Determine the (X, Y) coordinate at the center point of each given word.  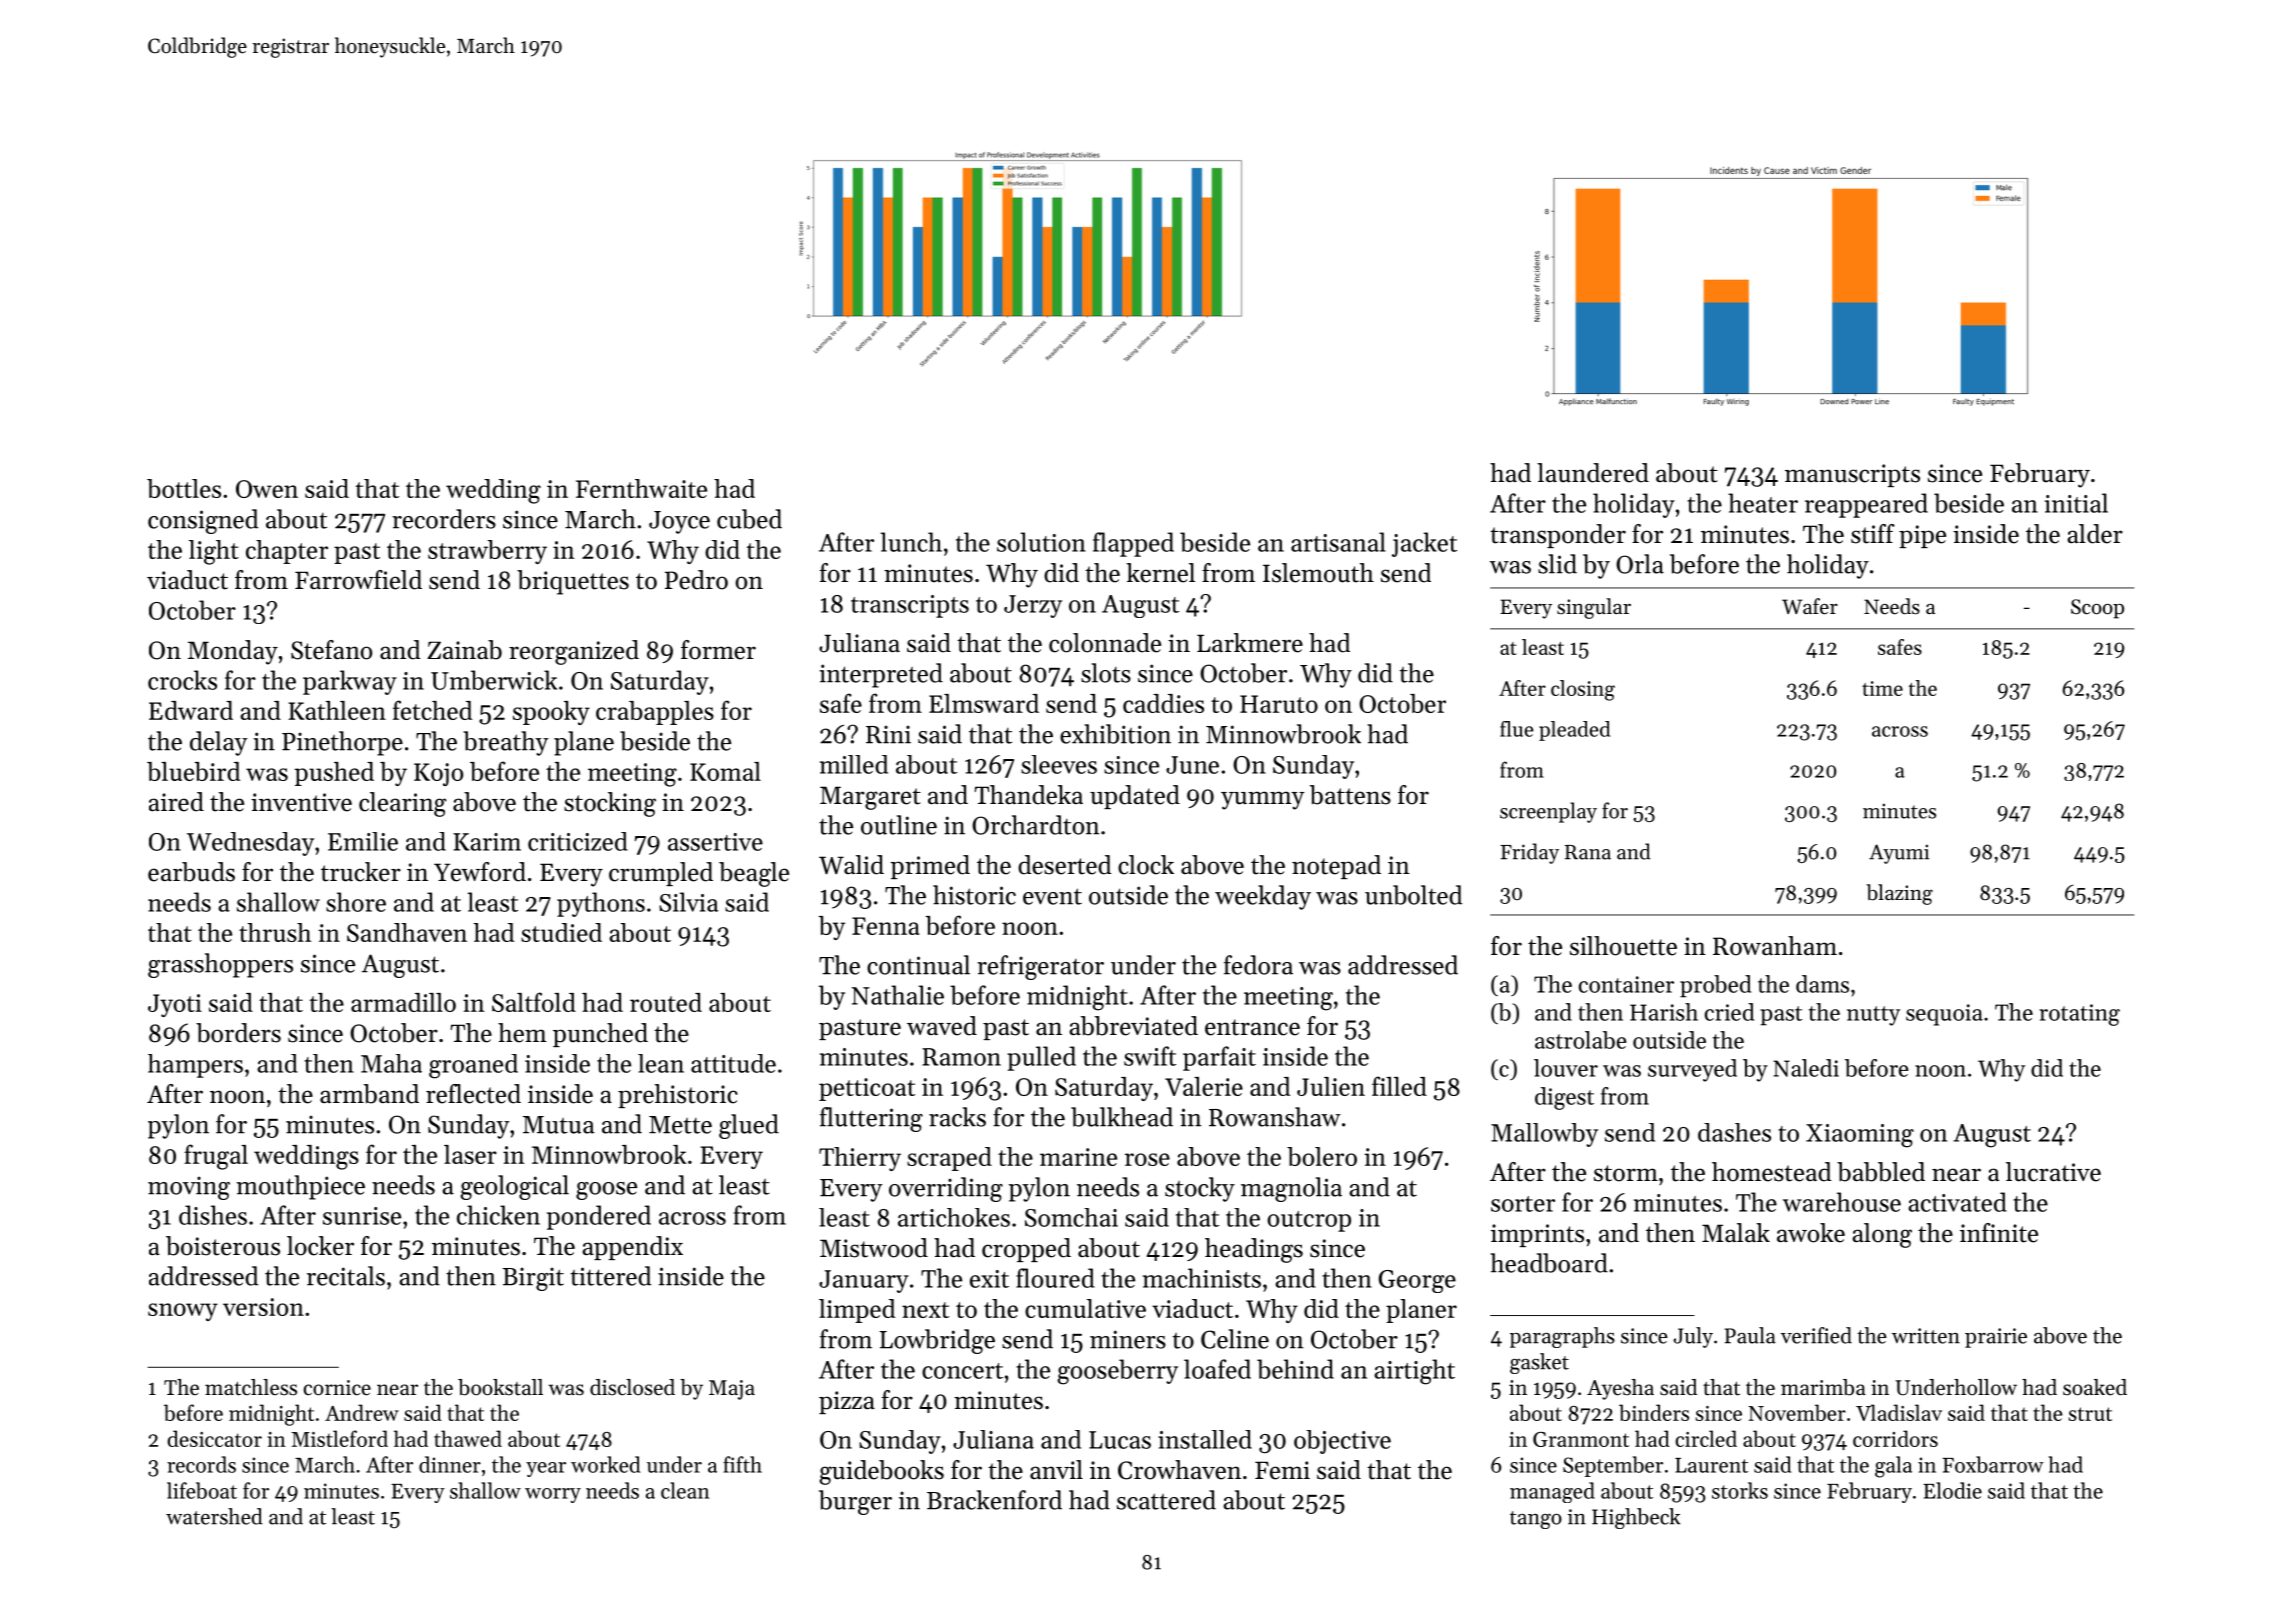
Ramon (961, 1057)
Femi (1282, 1470)
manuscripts (1852, 475)
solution (1041, 542)
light (214, 552)
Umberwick (494, 680)
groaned (473, 1066)
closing (1583, 690)
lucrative (2053, 1172)
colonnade (1105, 643)
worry (553, 1495)
